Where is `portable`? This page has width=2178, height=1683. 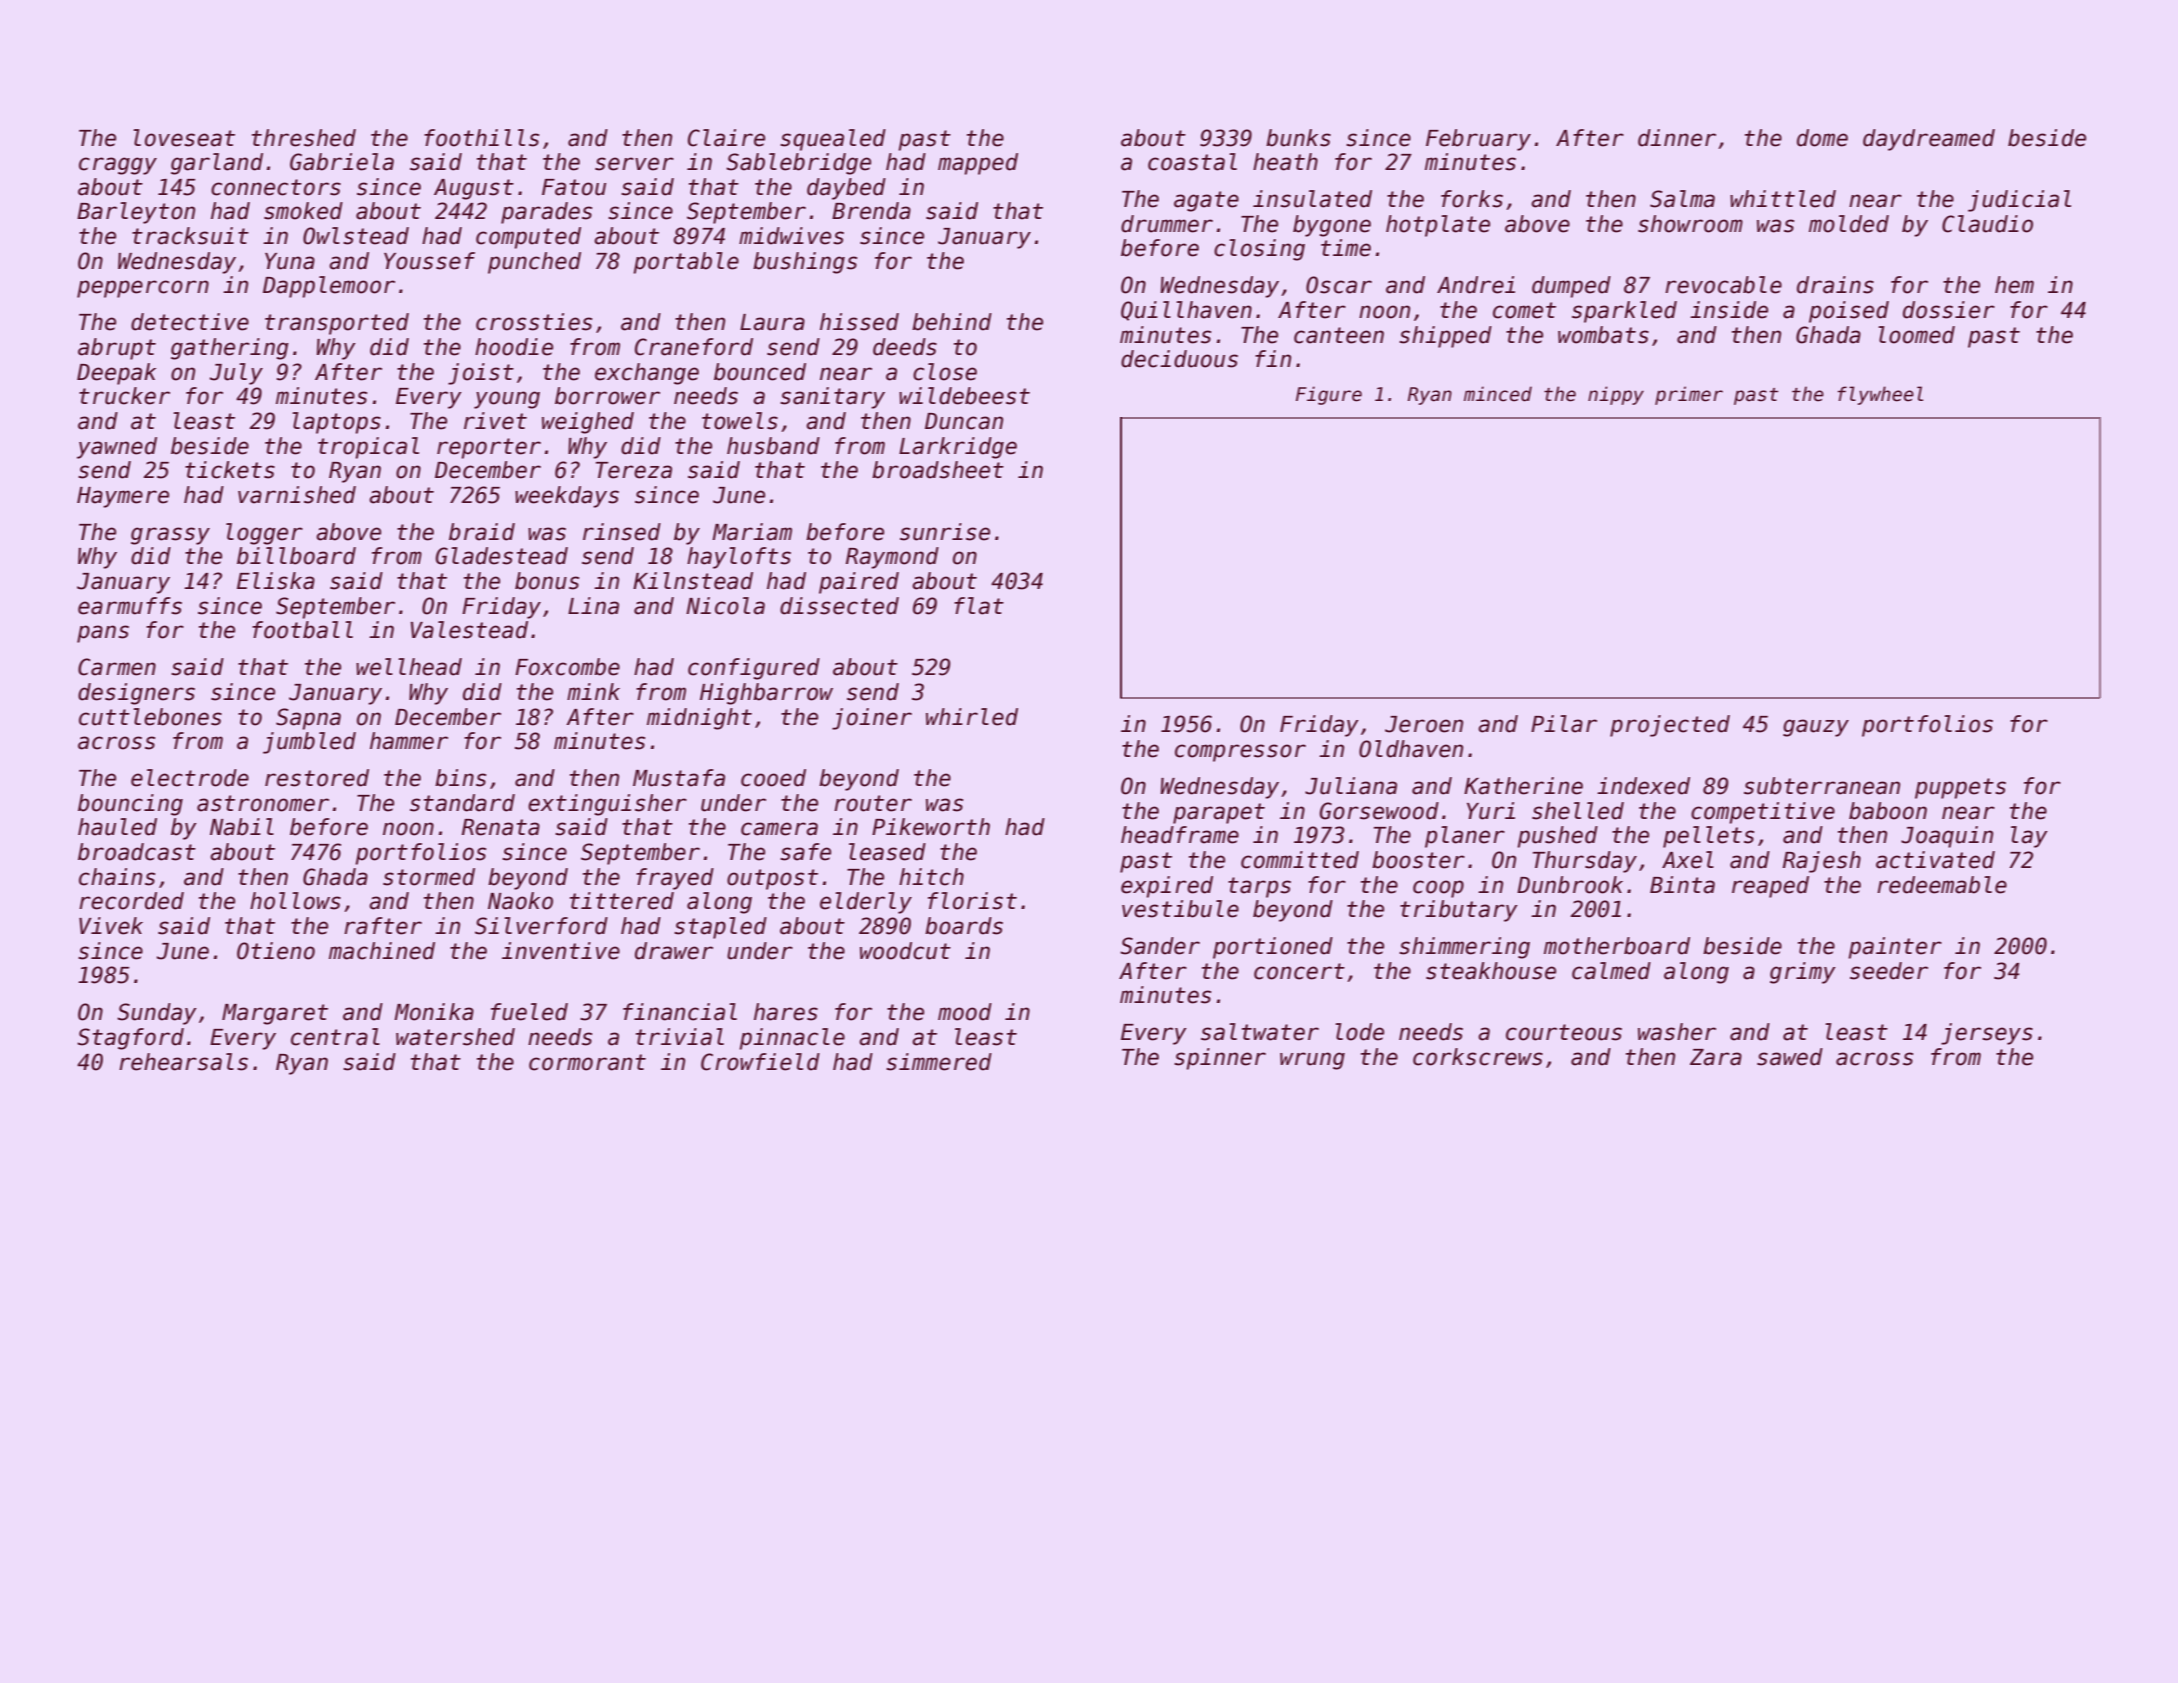 portable is located at coordinates (686, 263).
